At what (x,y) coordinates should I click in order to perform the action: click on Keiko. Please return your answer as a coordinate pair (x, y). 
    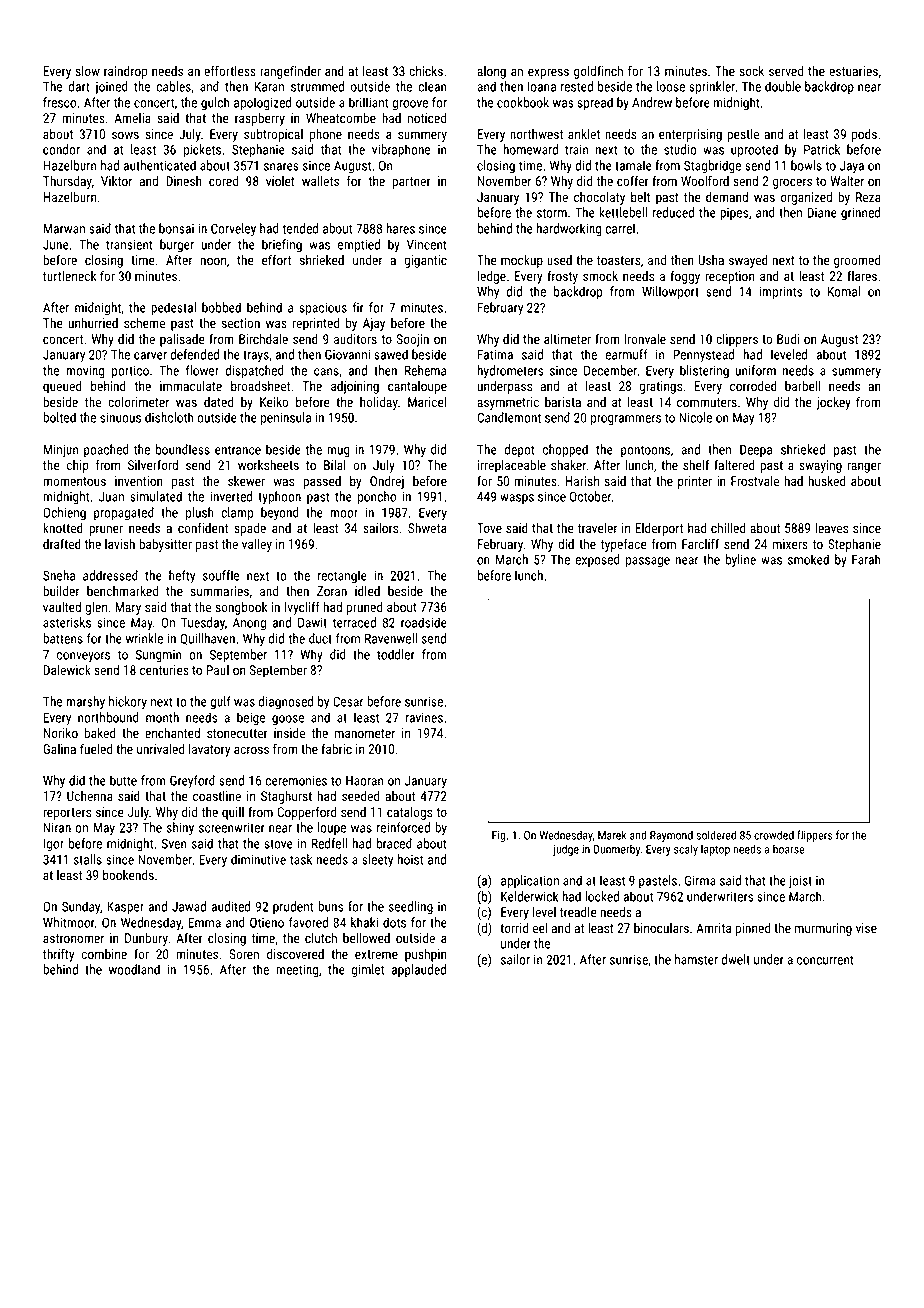
    Looking at the image, I should click on (274, 402).
